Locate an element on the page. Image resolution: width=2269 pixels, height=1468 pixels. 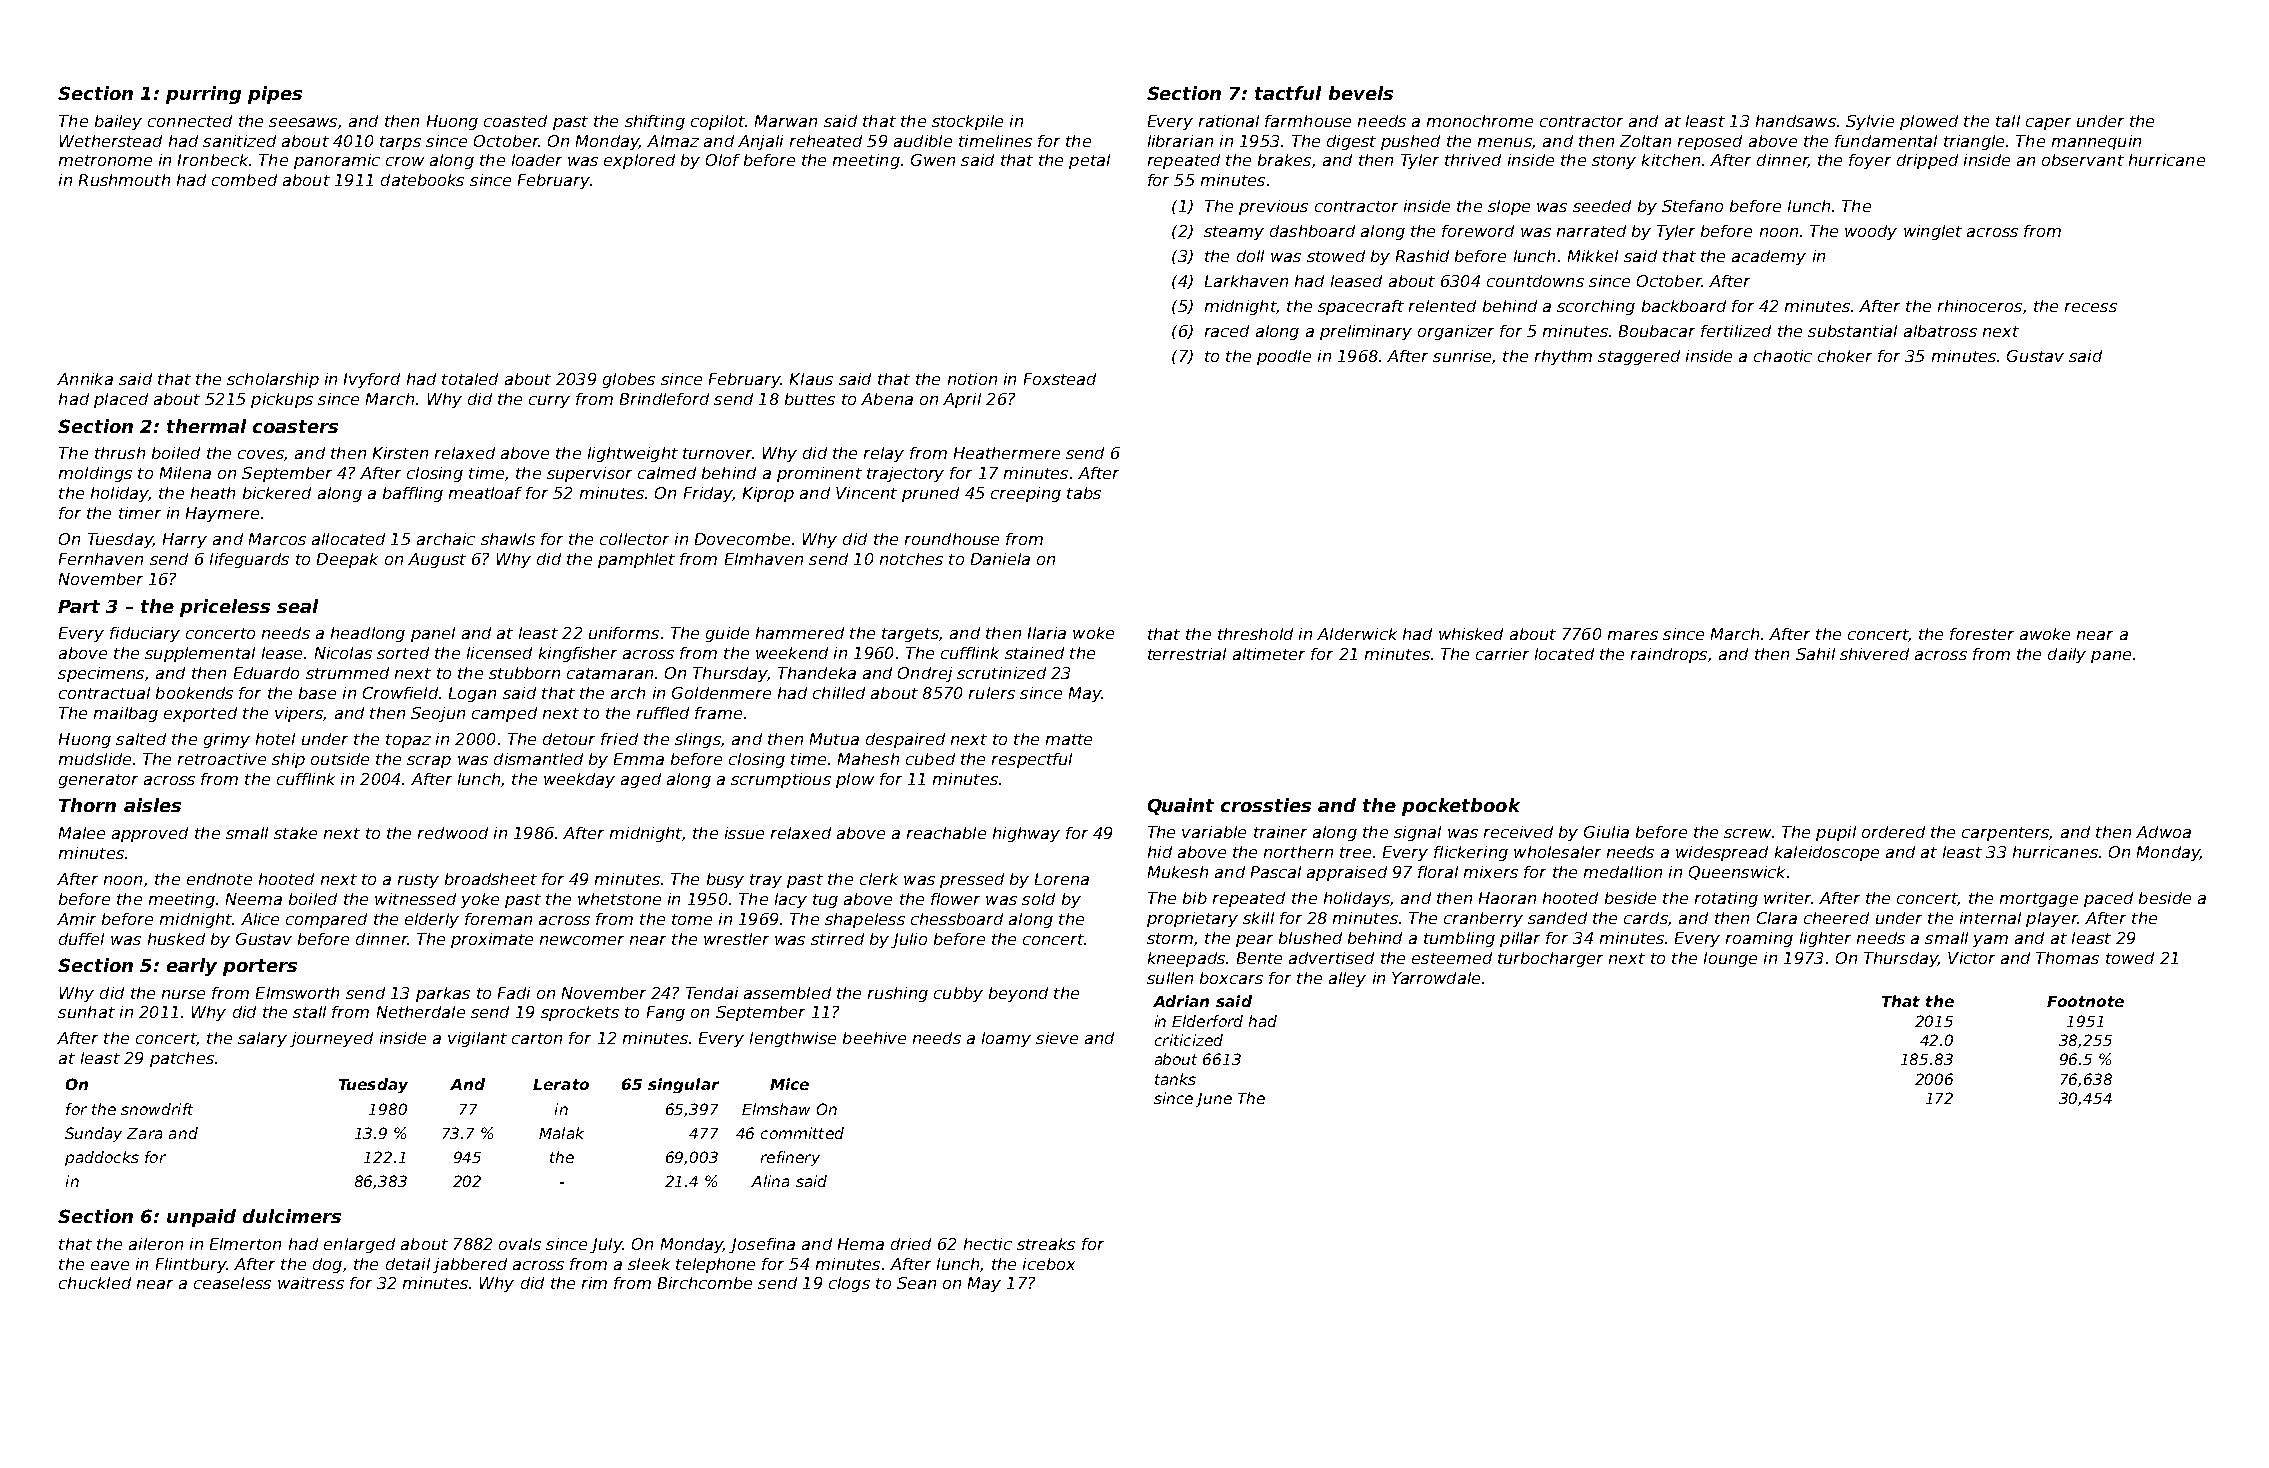
Nicolas is located at coordinates (343, 653).
